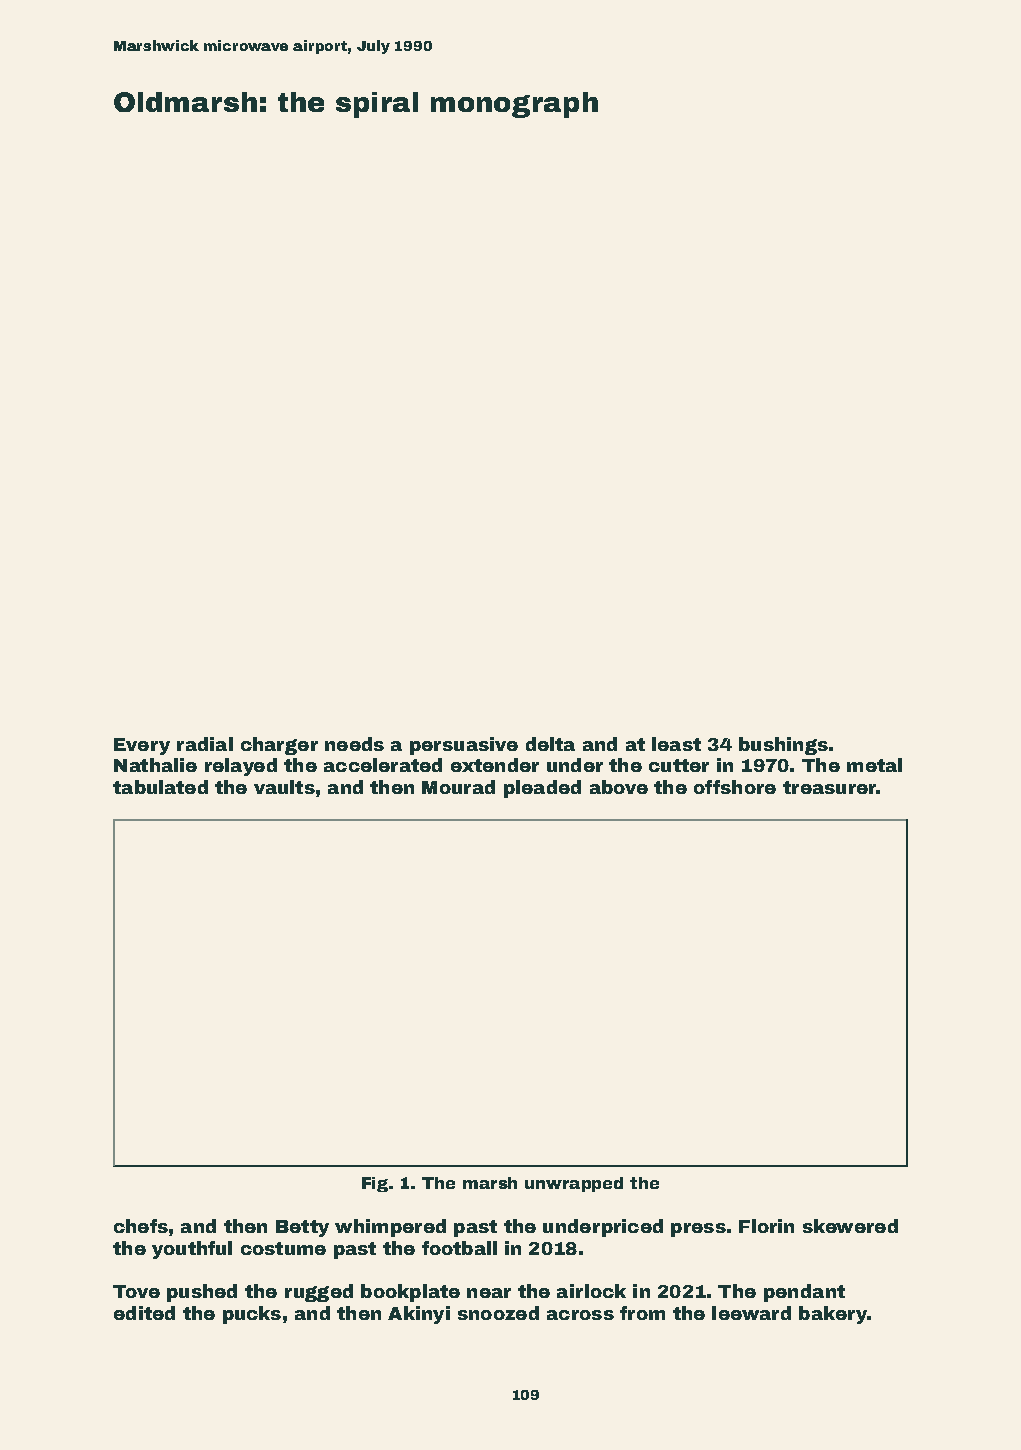  Describe the element at coordinates (192, 1250) in the screenshot. I see `youthful` at that location.
